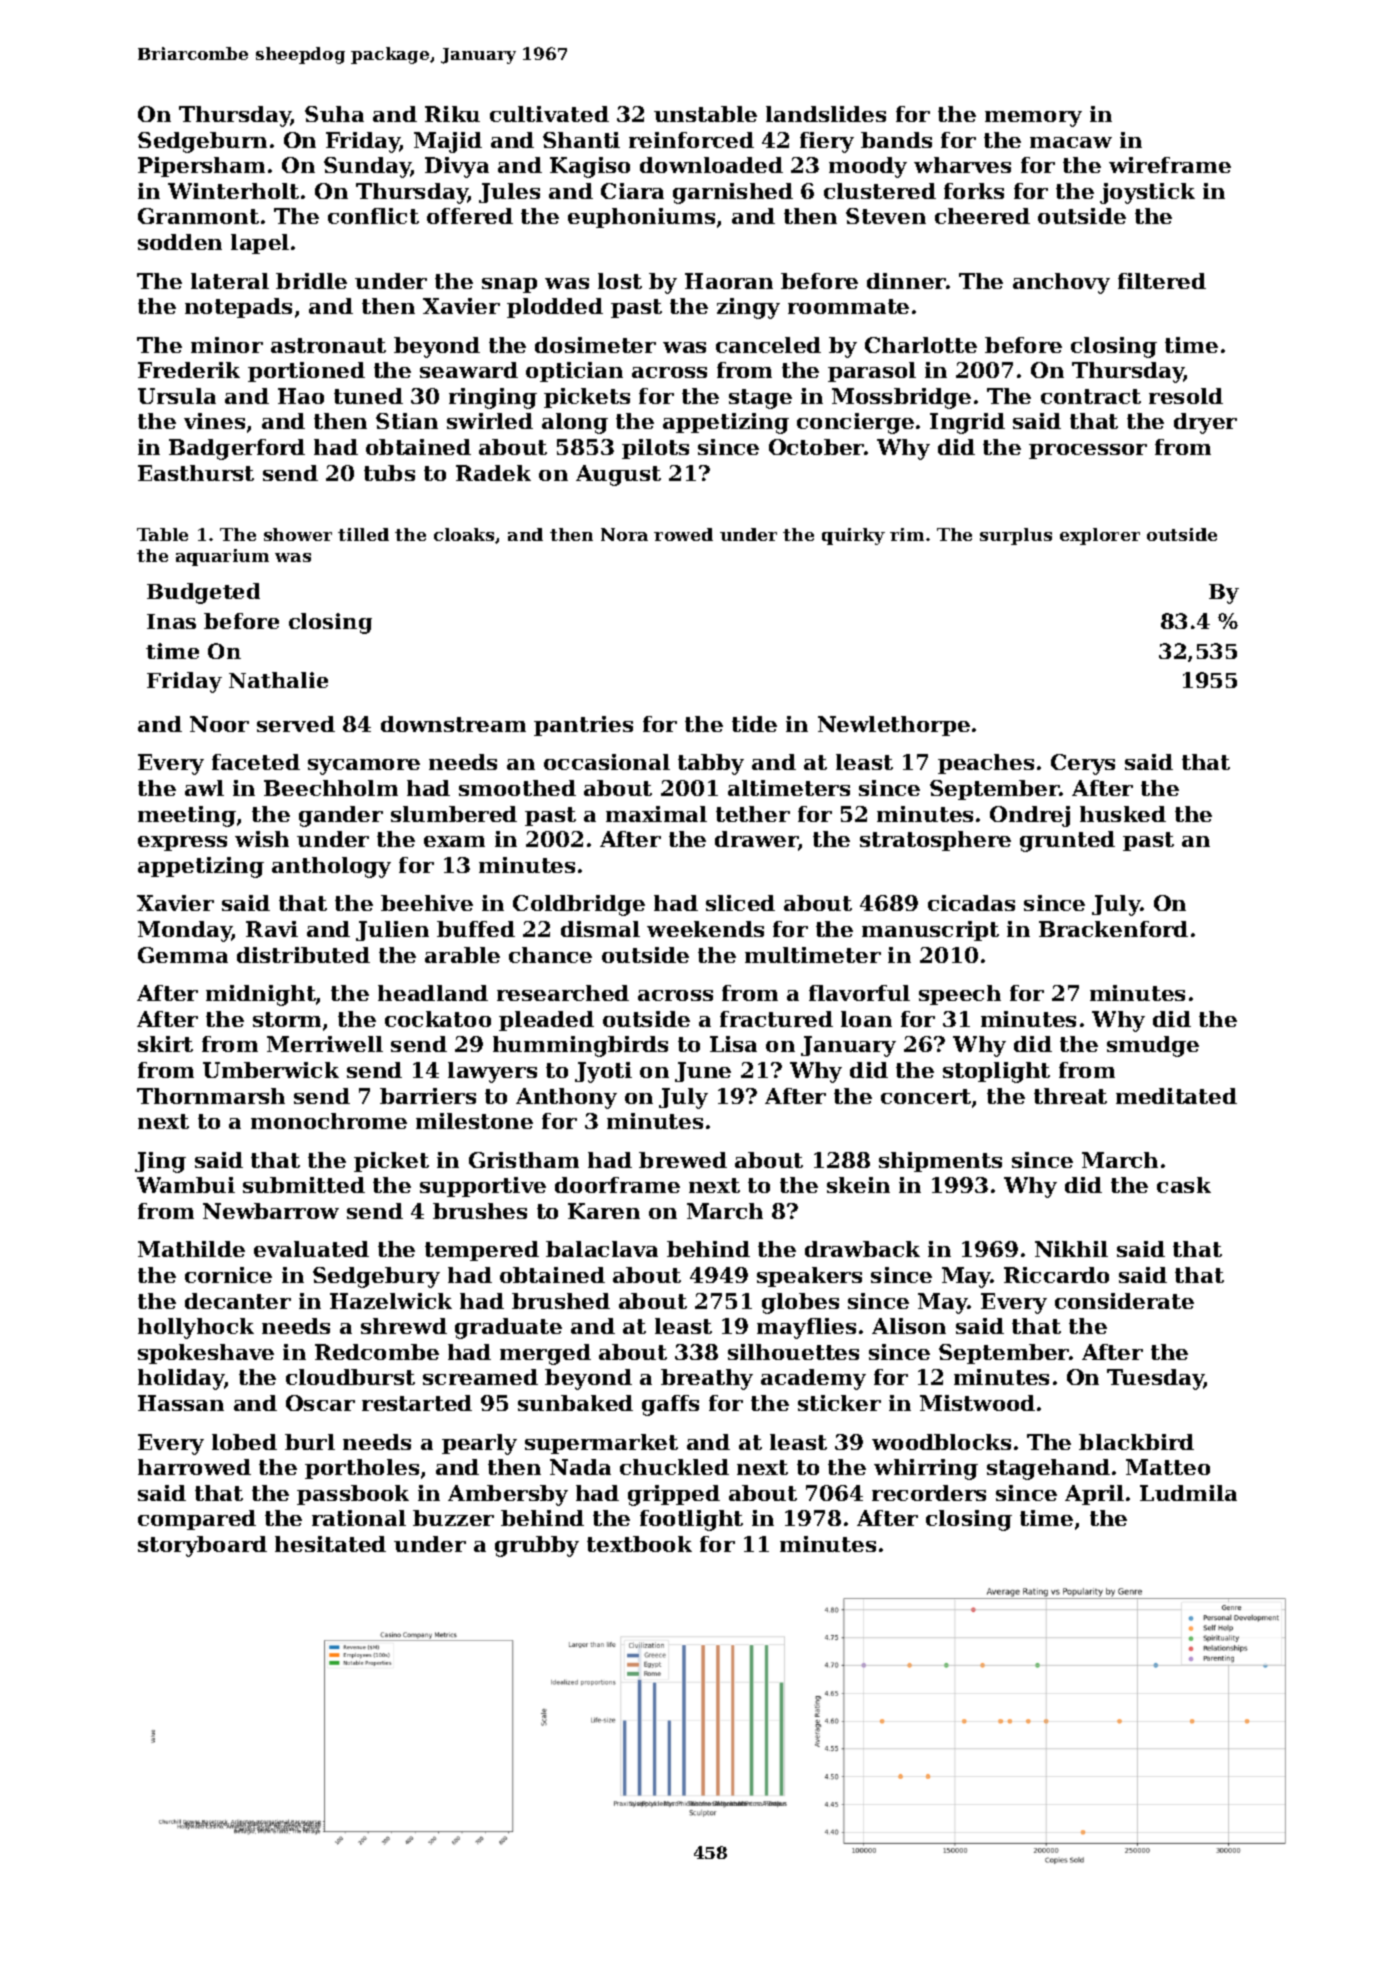 Image resolution: width=1386 pixels, height=1969 pixels. I want to click on pantries, so click(583, 726).
